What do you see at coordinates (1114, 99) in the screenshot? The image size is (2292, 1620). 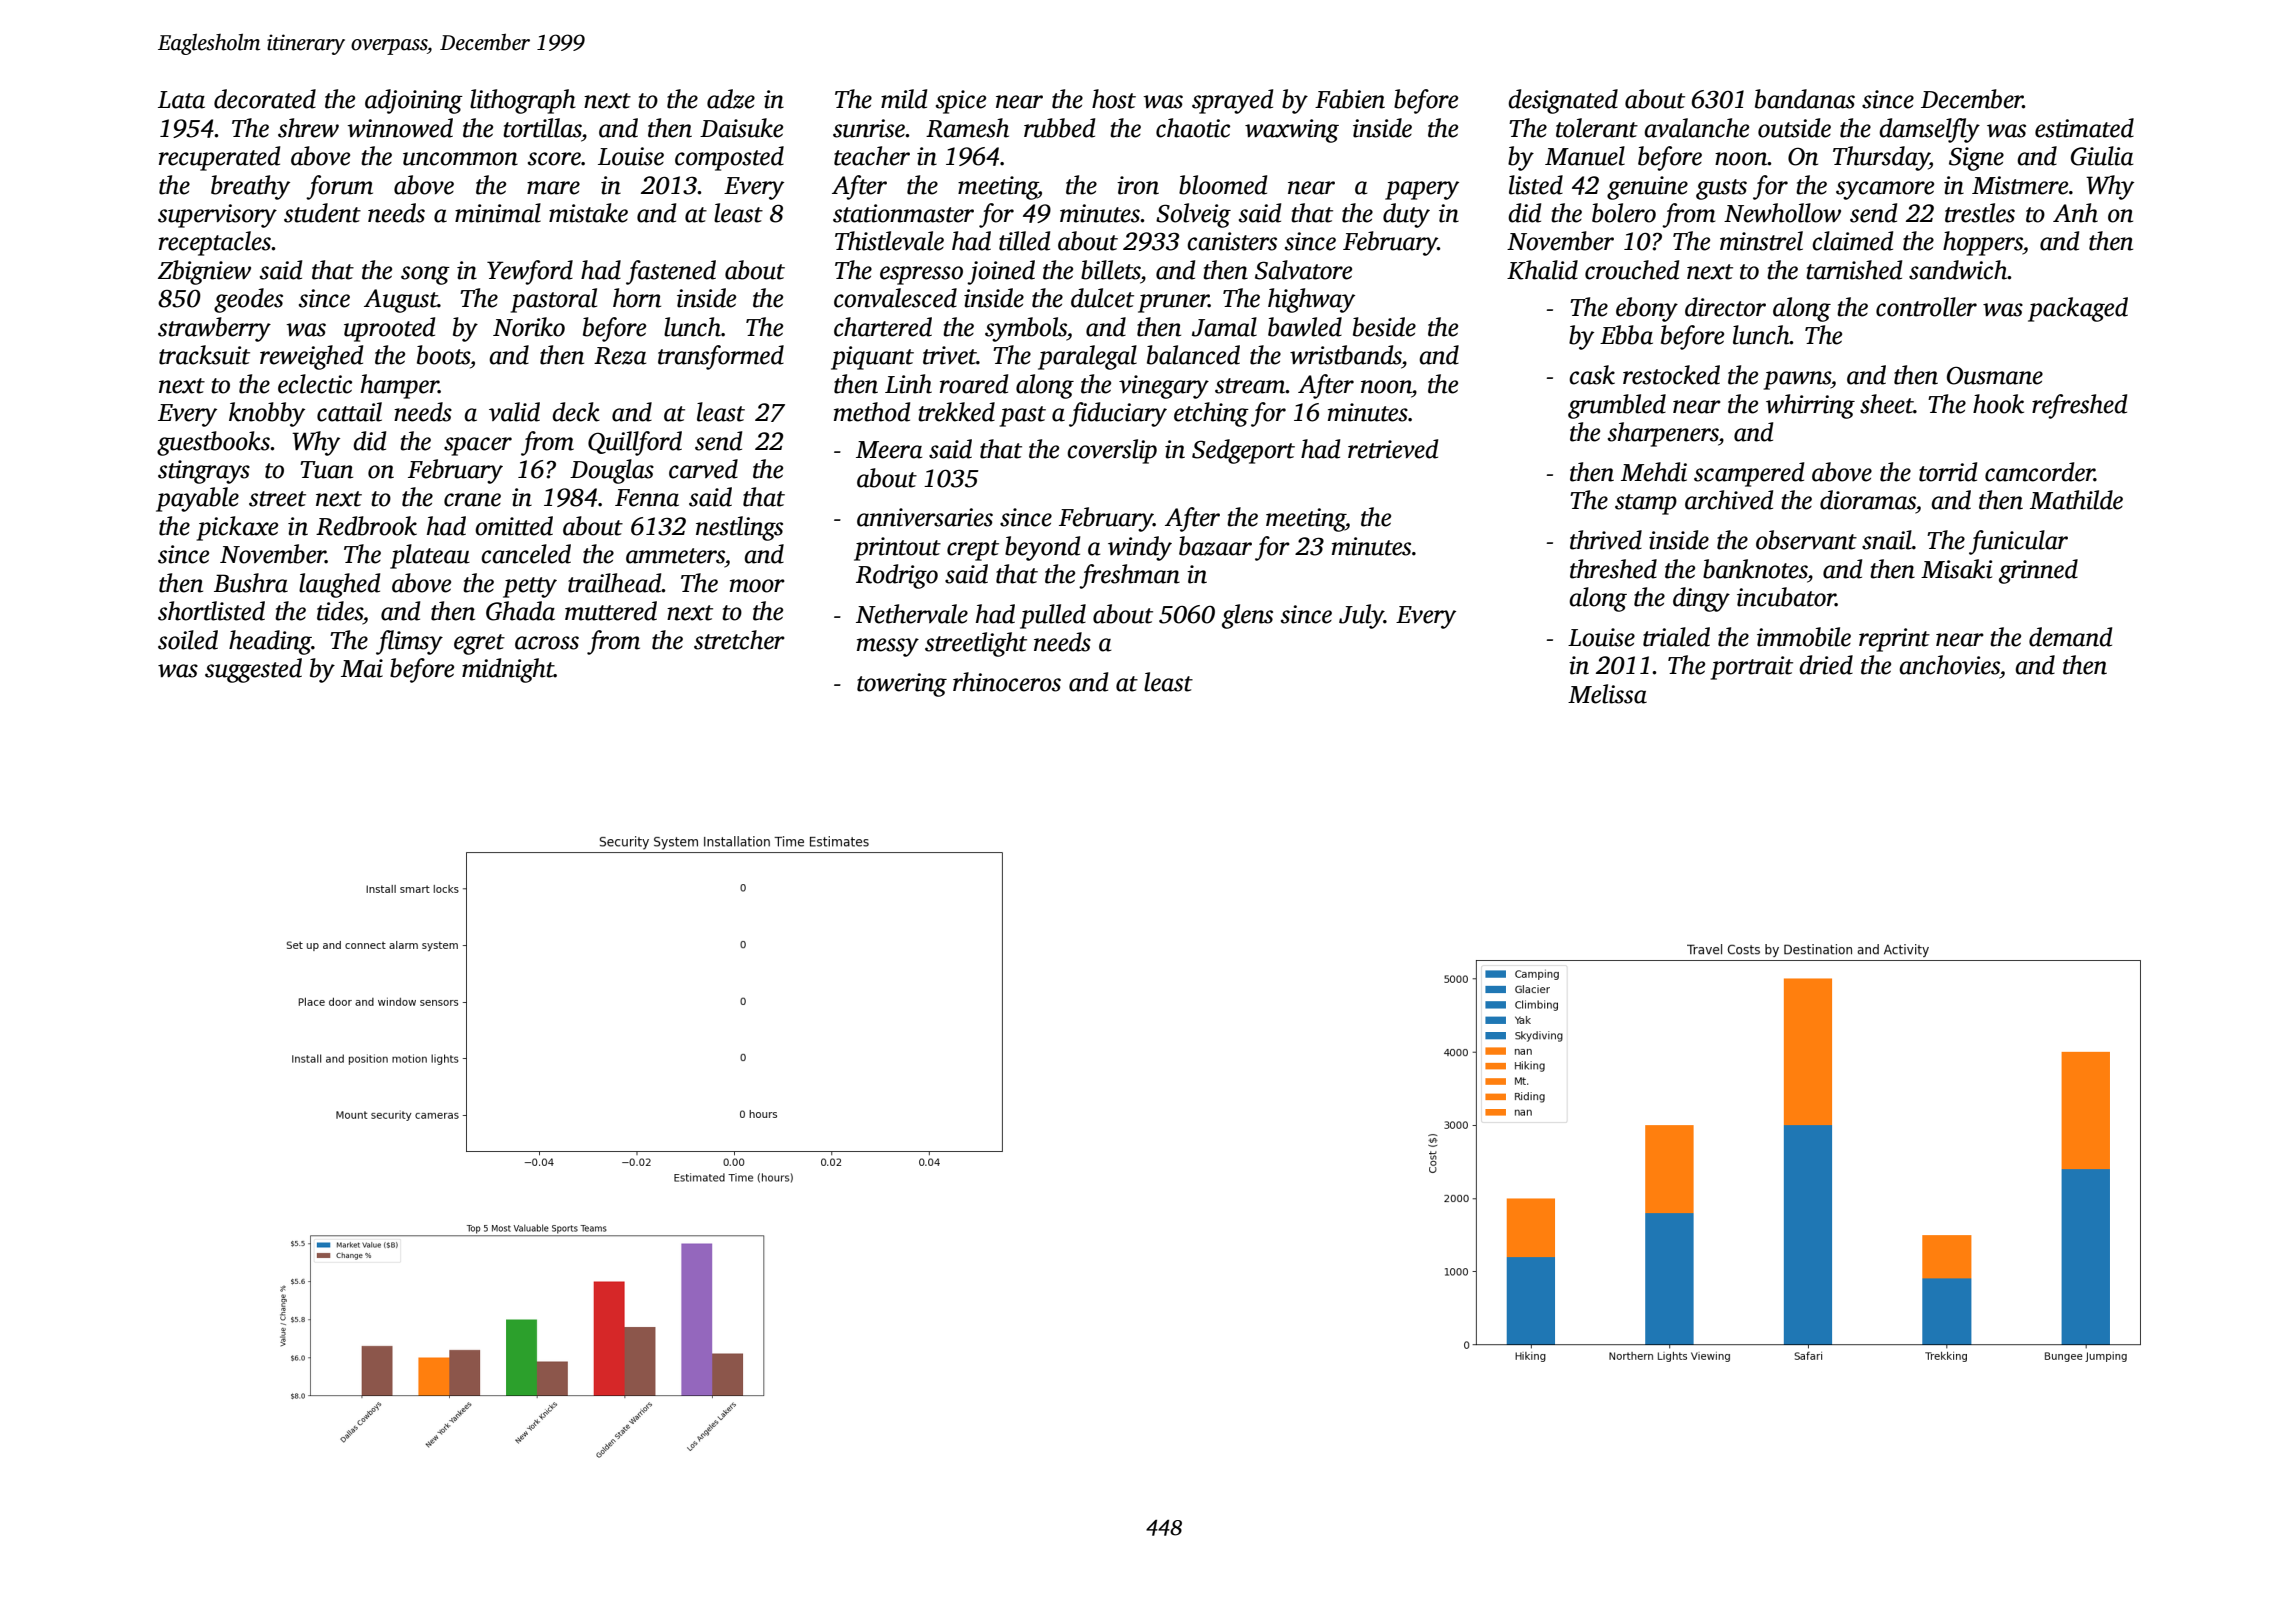 I see `host` at bounding box center [1114, 99].
